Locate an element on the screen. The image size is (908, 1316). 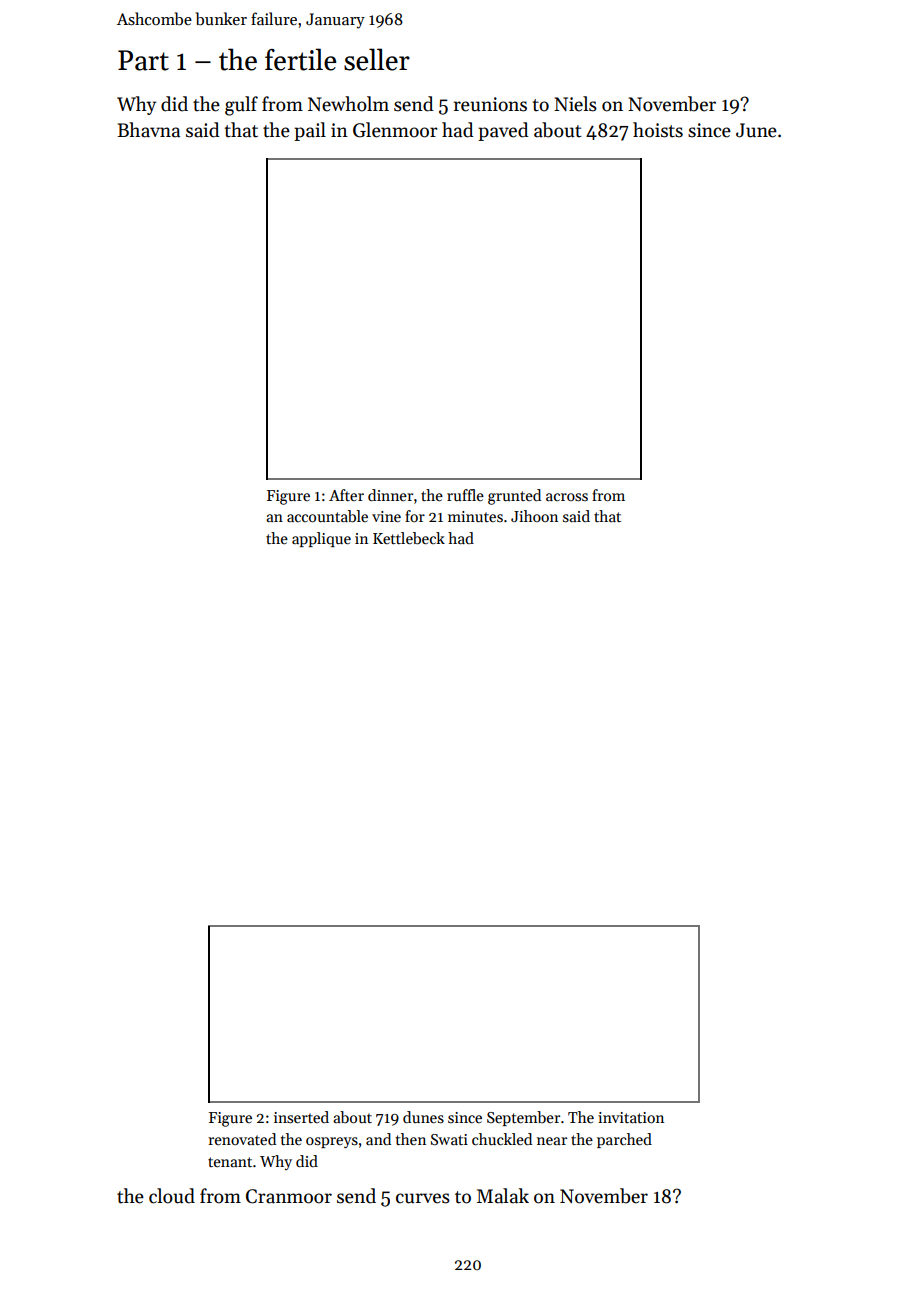
applique is located at coordinates (321, 539).
